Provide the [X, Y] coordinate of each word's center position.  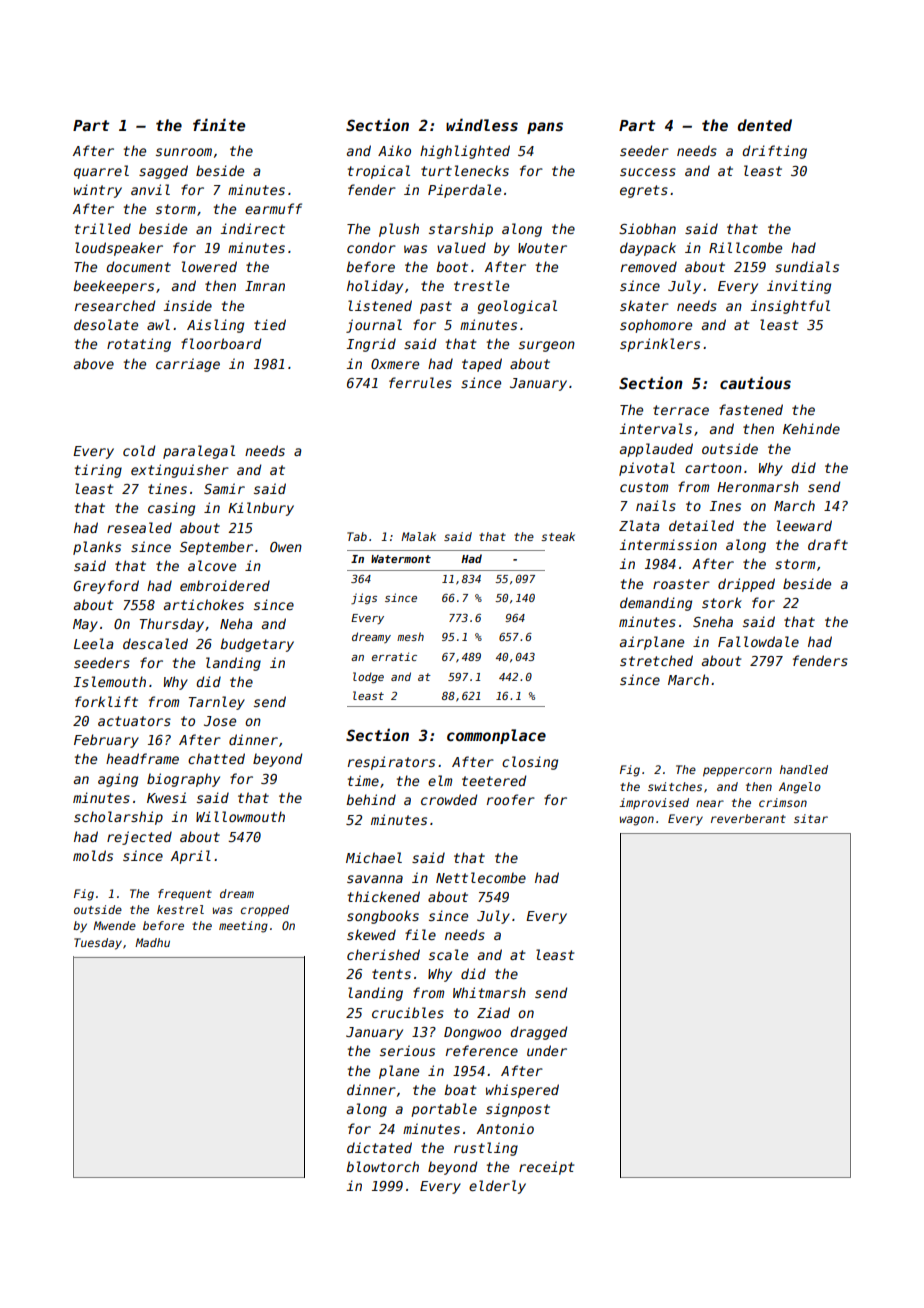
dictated [379, 1147]
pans [545, 128]
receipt [546, 1168]
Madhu [152, 942]
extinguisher [180, 471]
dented [765, 125]
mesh [410, 636]
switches [675, 786]
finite [219, 124]
